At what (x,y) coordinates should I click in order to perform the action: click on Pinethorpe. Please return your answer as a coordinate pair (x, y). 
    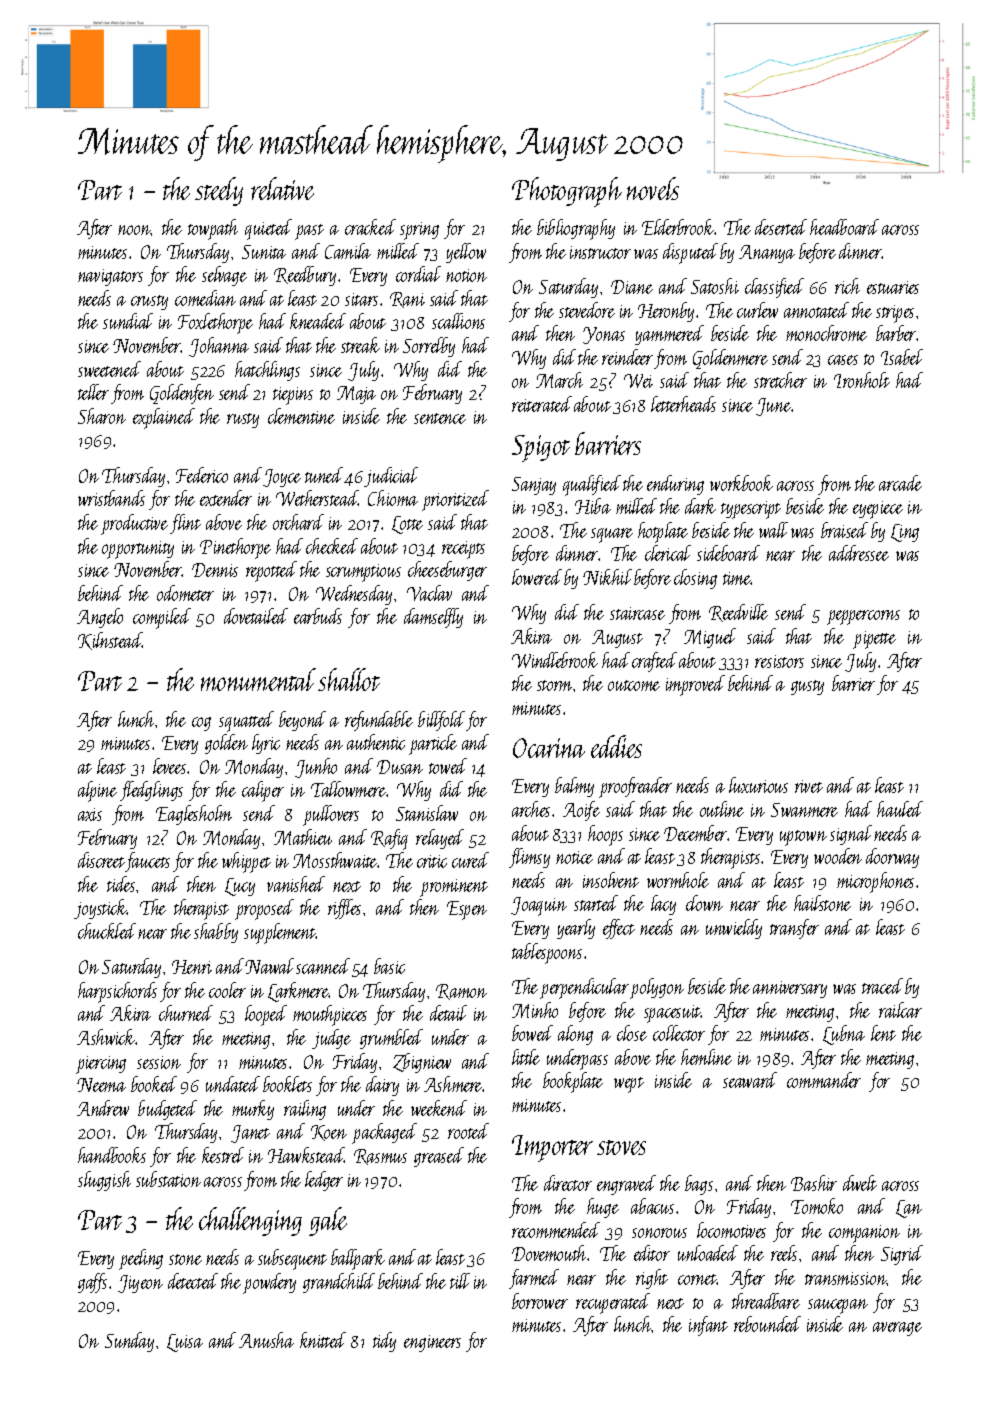
    Looking at the image, I should click on (235, 548).
